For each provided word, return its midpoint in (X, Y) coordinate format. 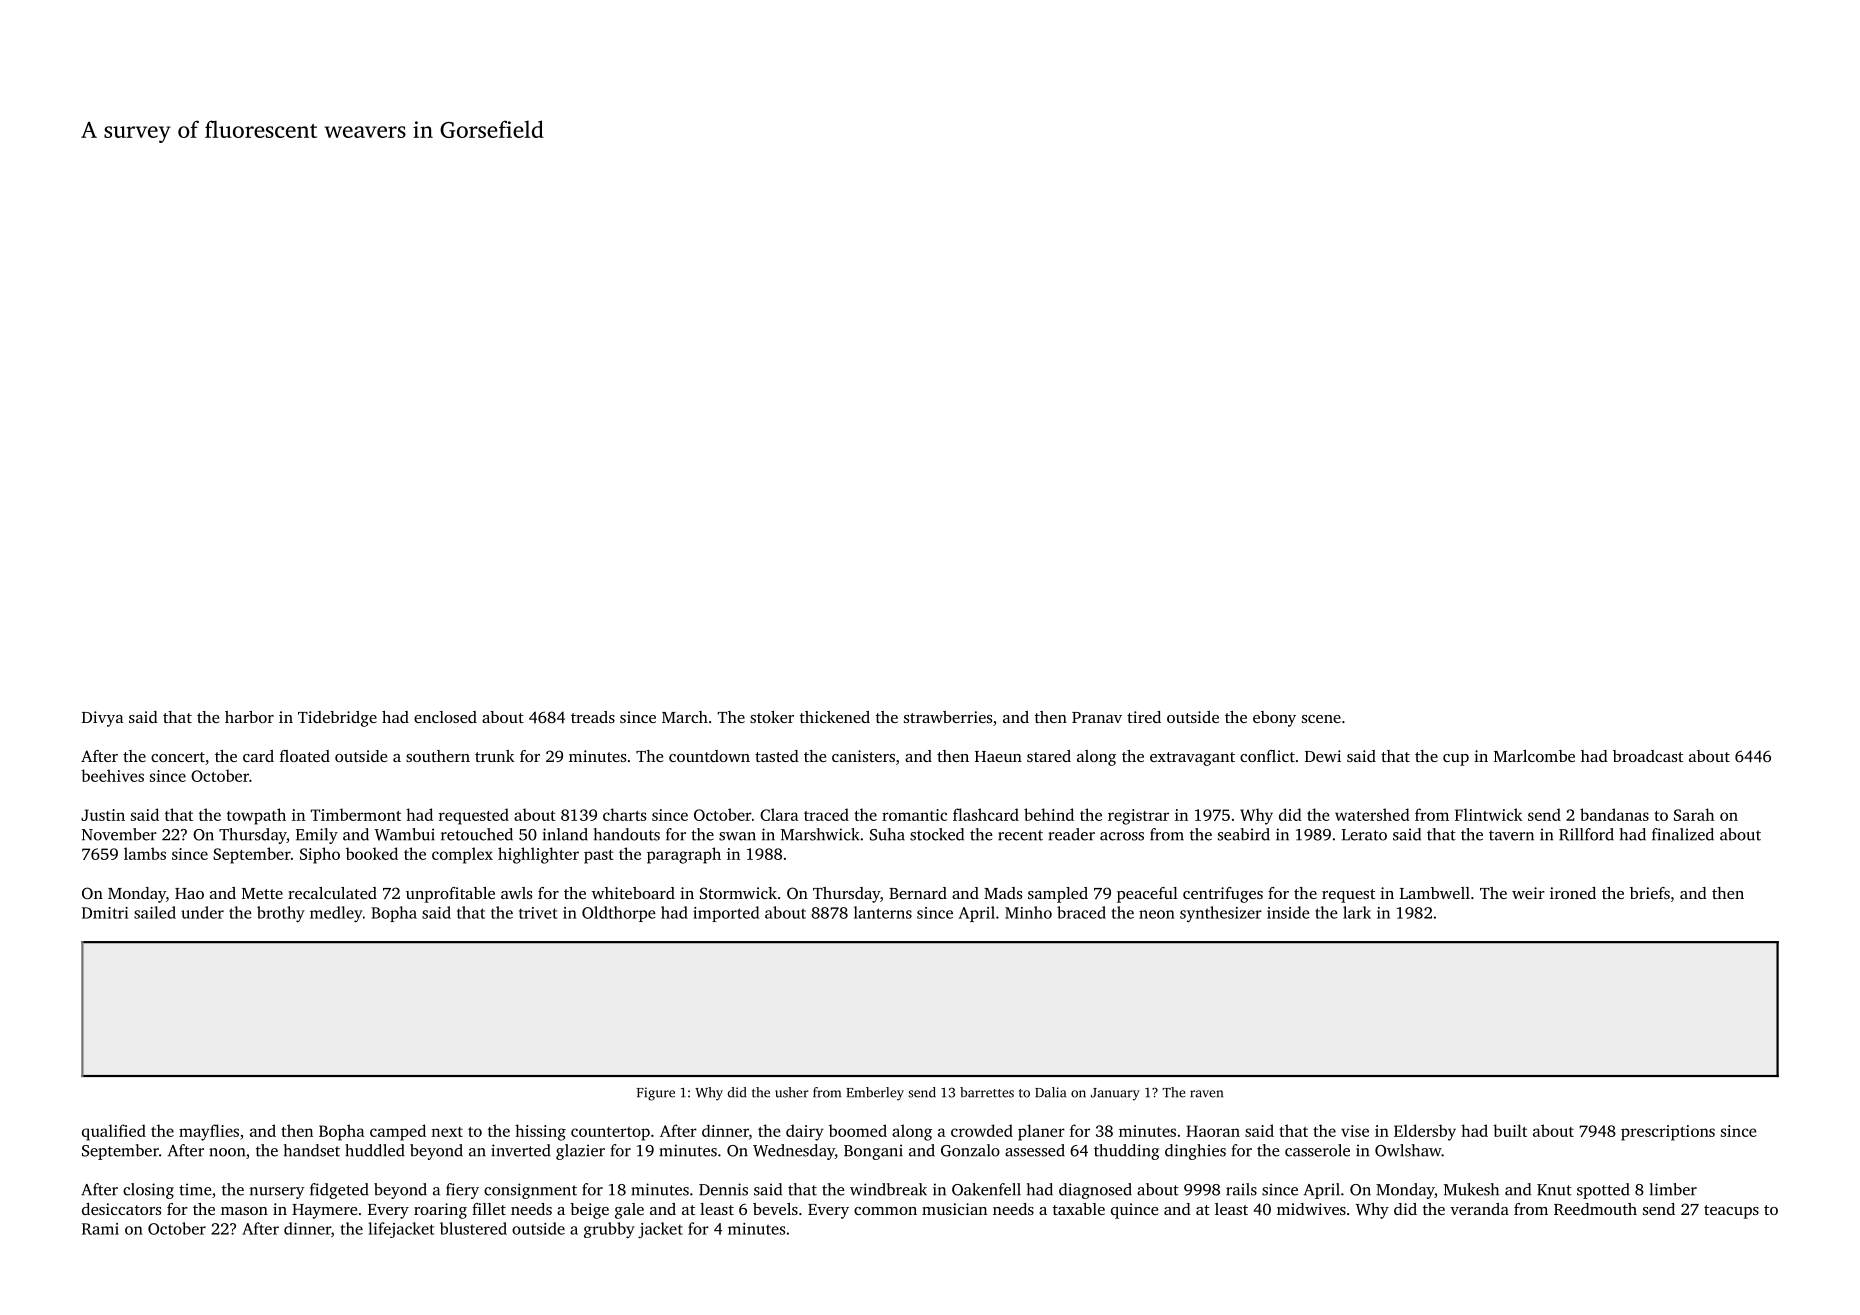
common (885, 1211)
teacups (1731, 1212)
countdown (709, 756)
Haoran (1213, 1131)
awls (516, 893)
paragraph (684, 855)
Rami (100, 1229)
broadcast (1648, 756)
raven (1206, 1094)
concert (178, 757)
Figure (656, 1094)
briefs (1650, 893)
